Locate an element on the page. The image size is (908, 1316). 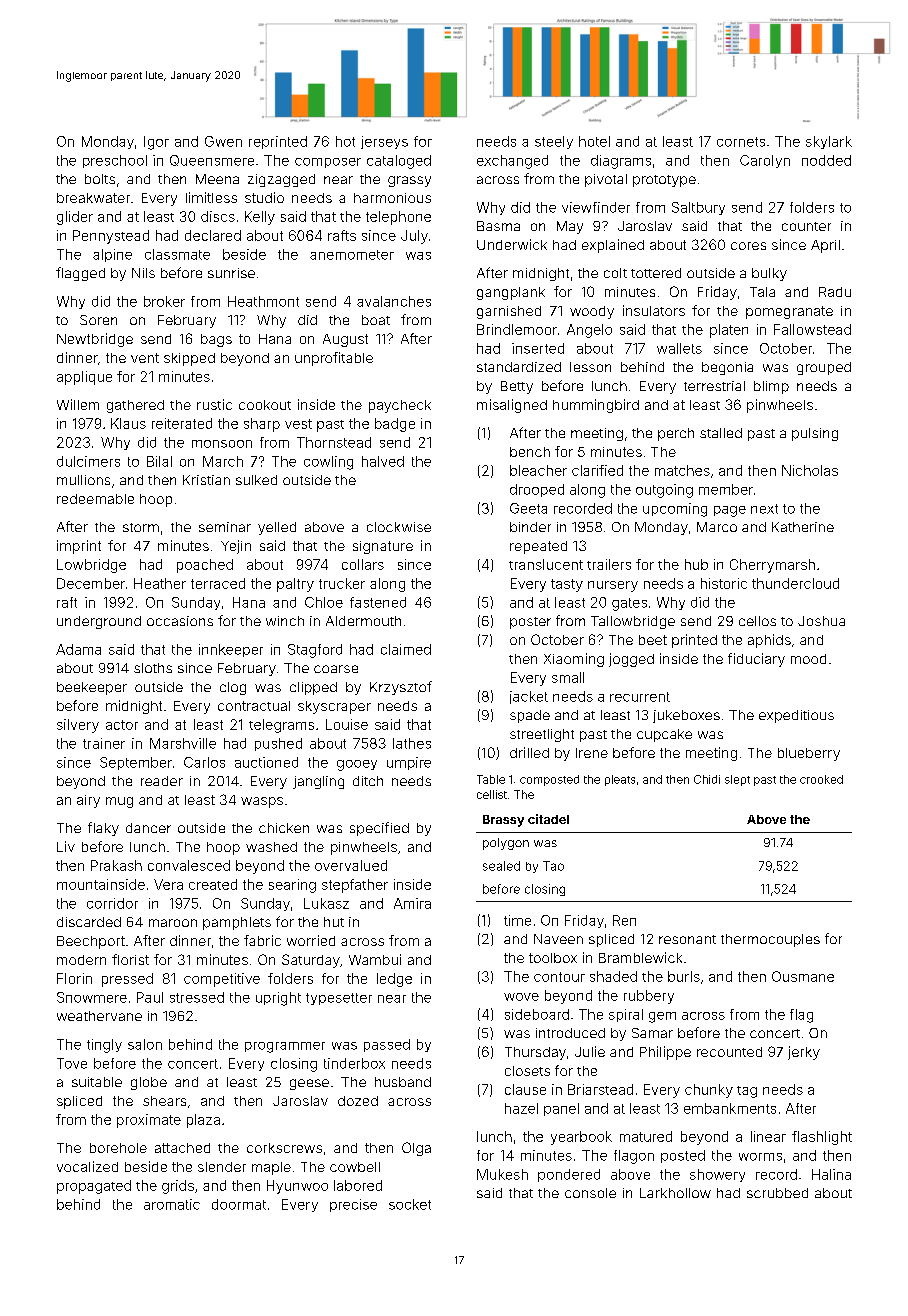
Beechport is located at coordinates (91, 942).
